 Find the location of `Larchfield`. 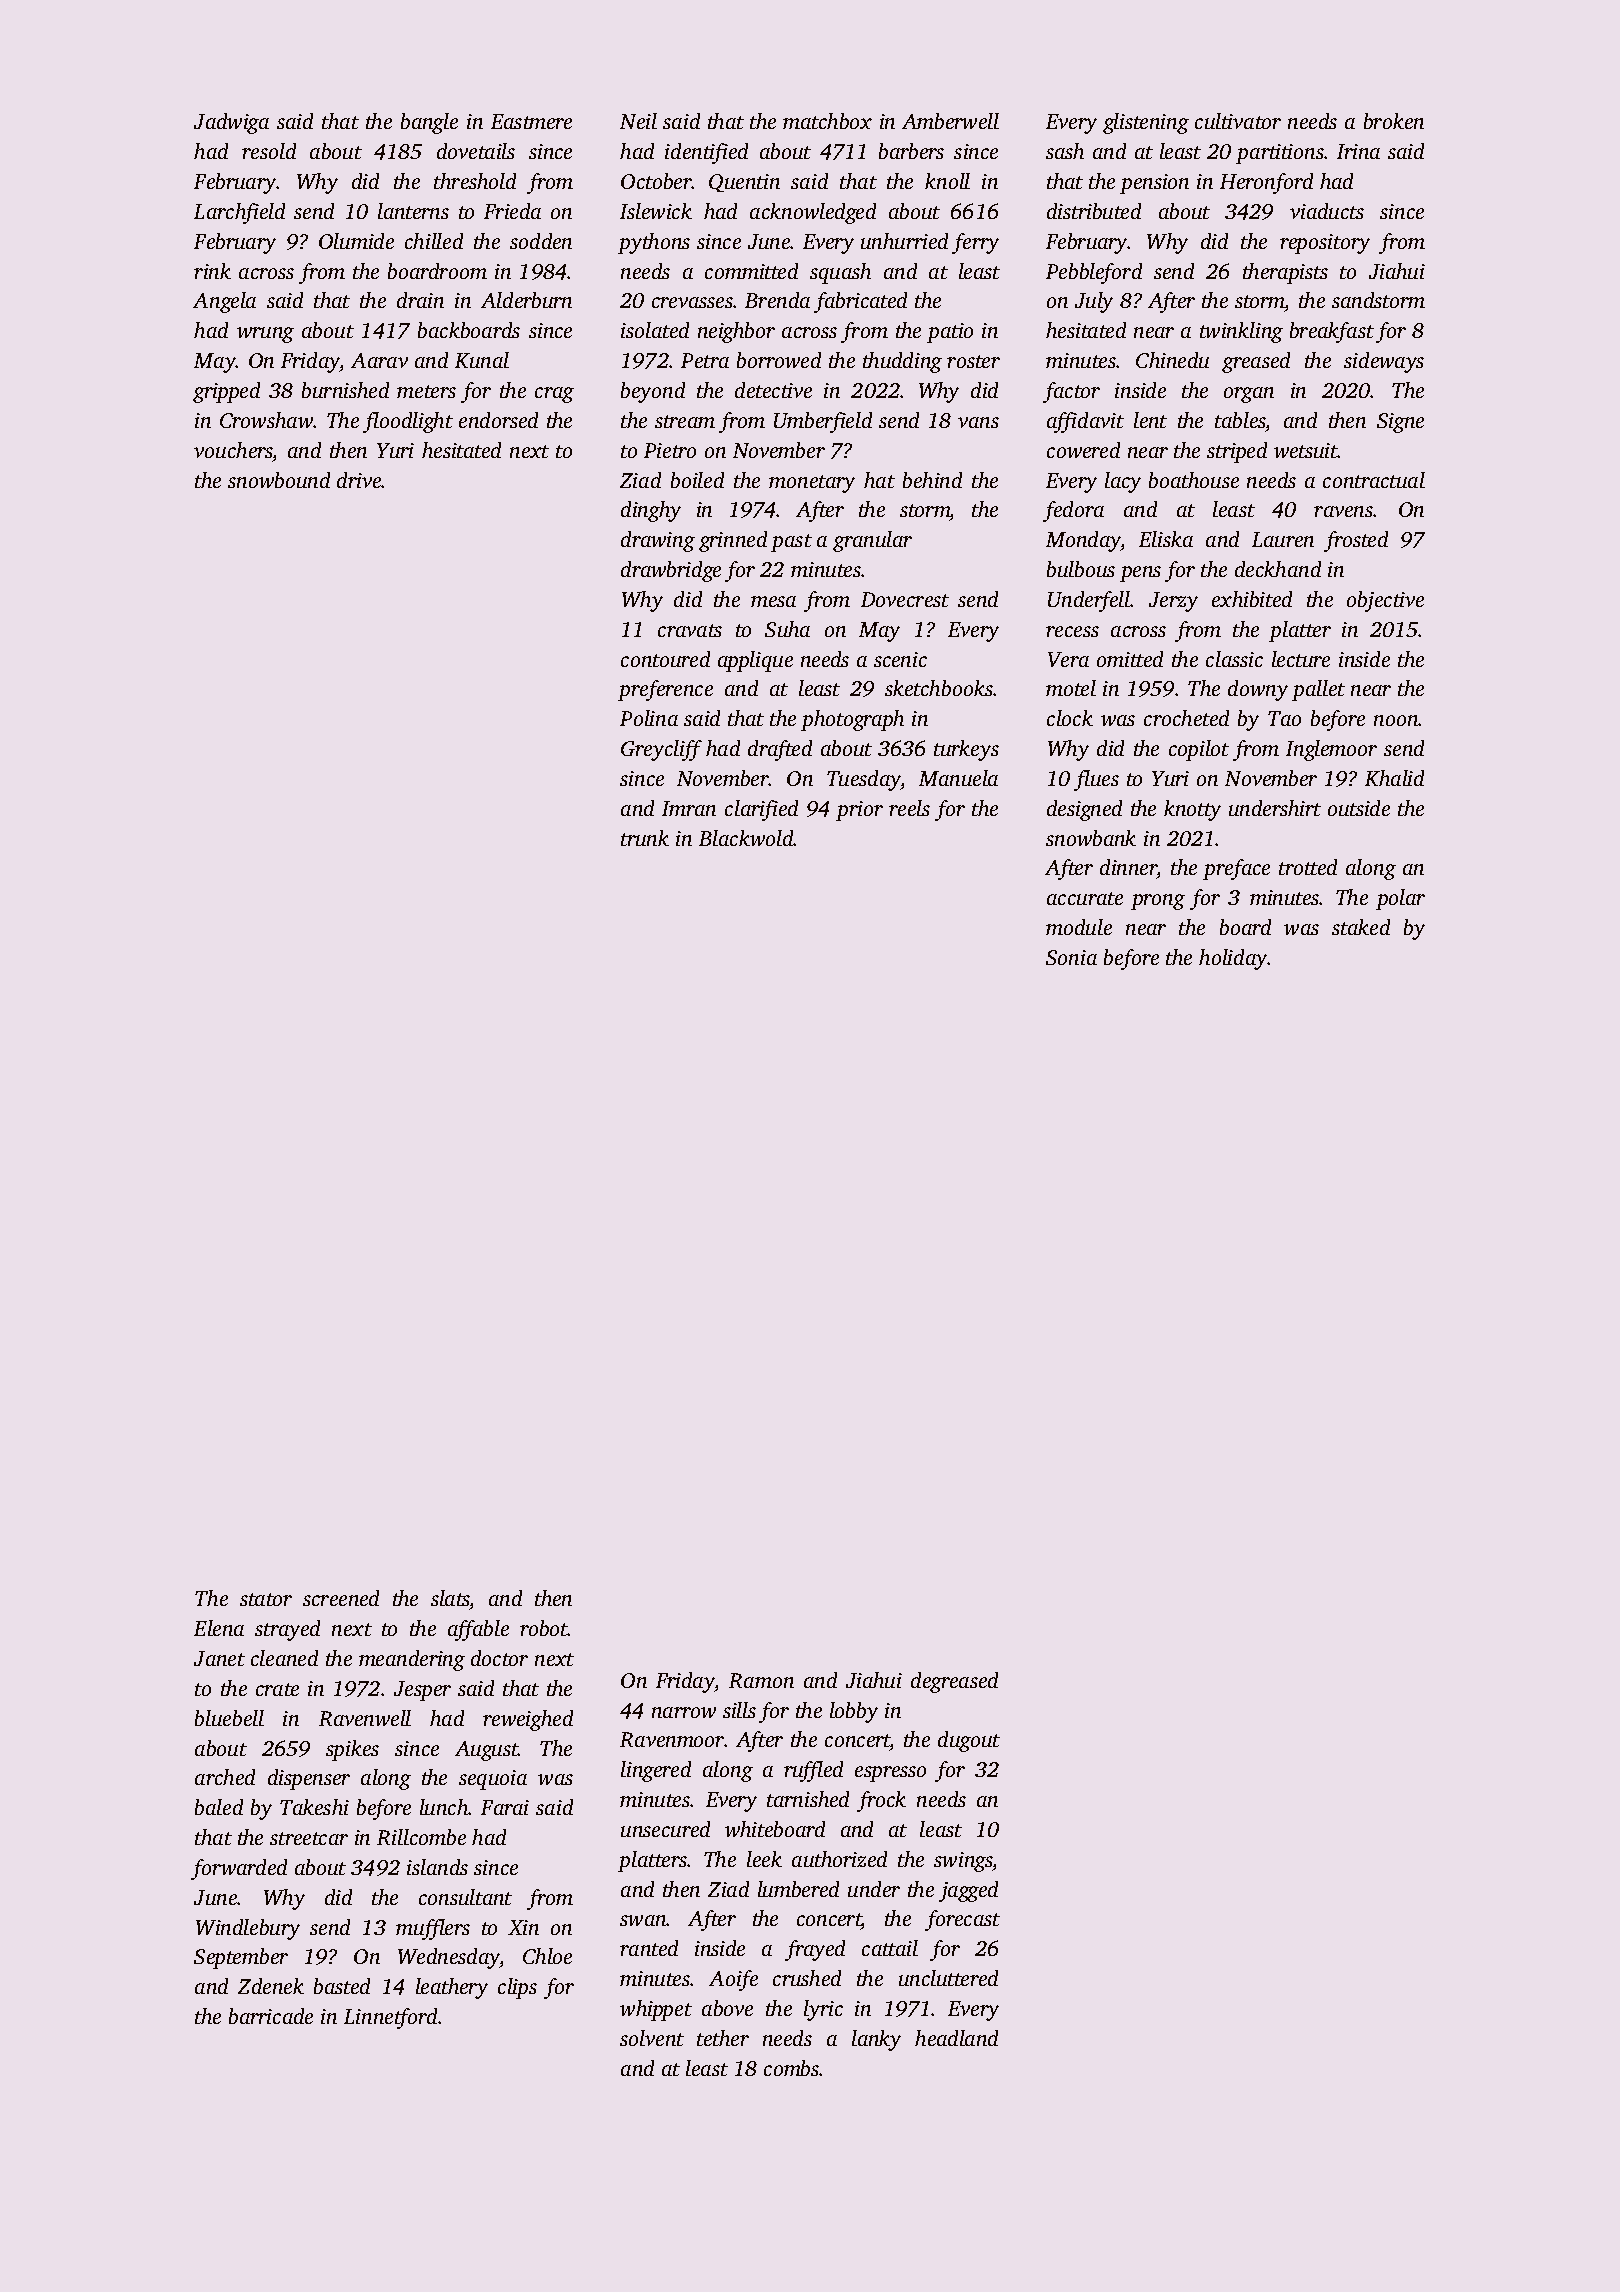

Larchfield is located at coordinates (239, 213).
